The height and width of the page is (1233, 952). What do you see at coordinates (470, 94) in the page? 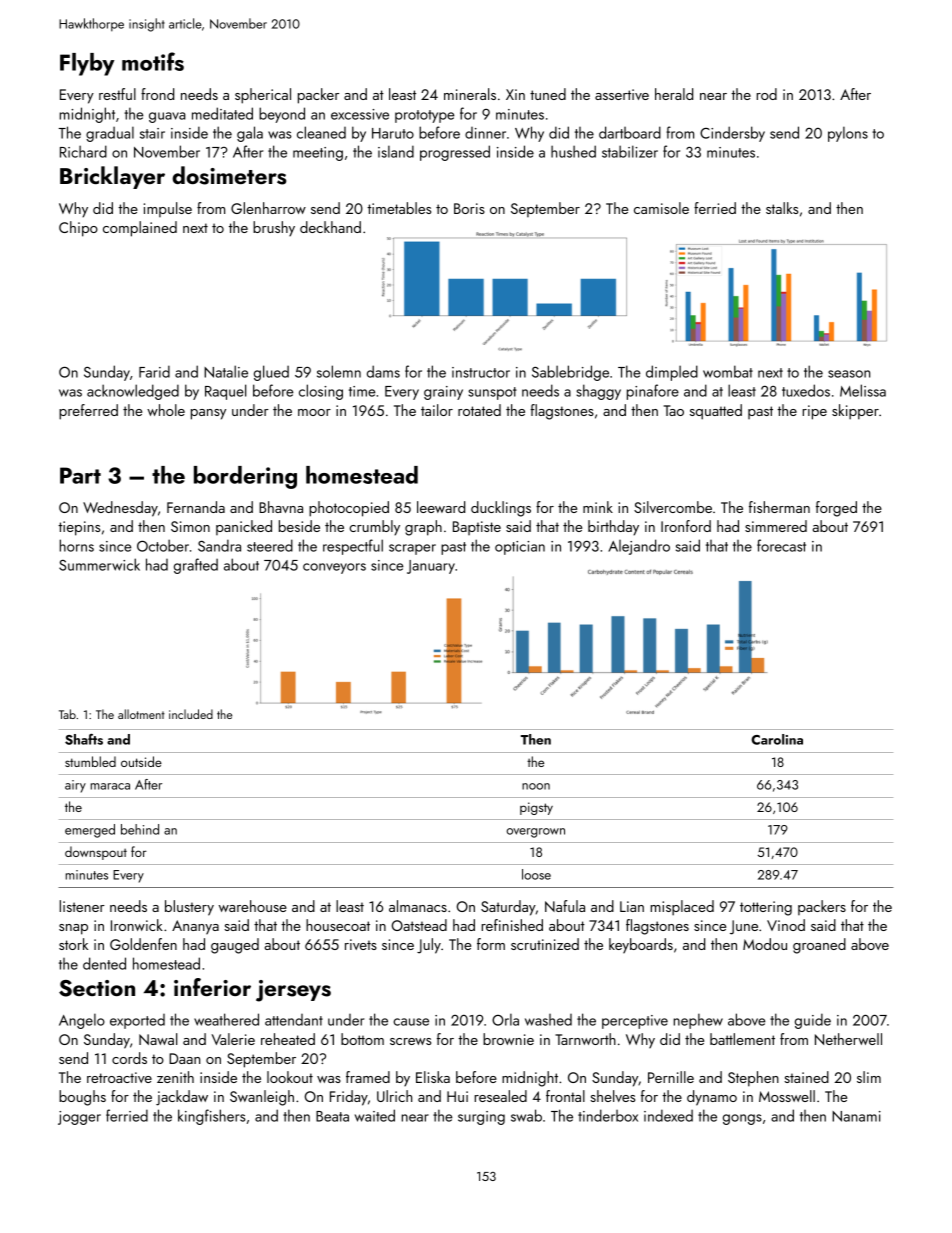
I see `minerals` at bounding box center [470, 94].
